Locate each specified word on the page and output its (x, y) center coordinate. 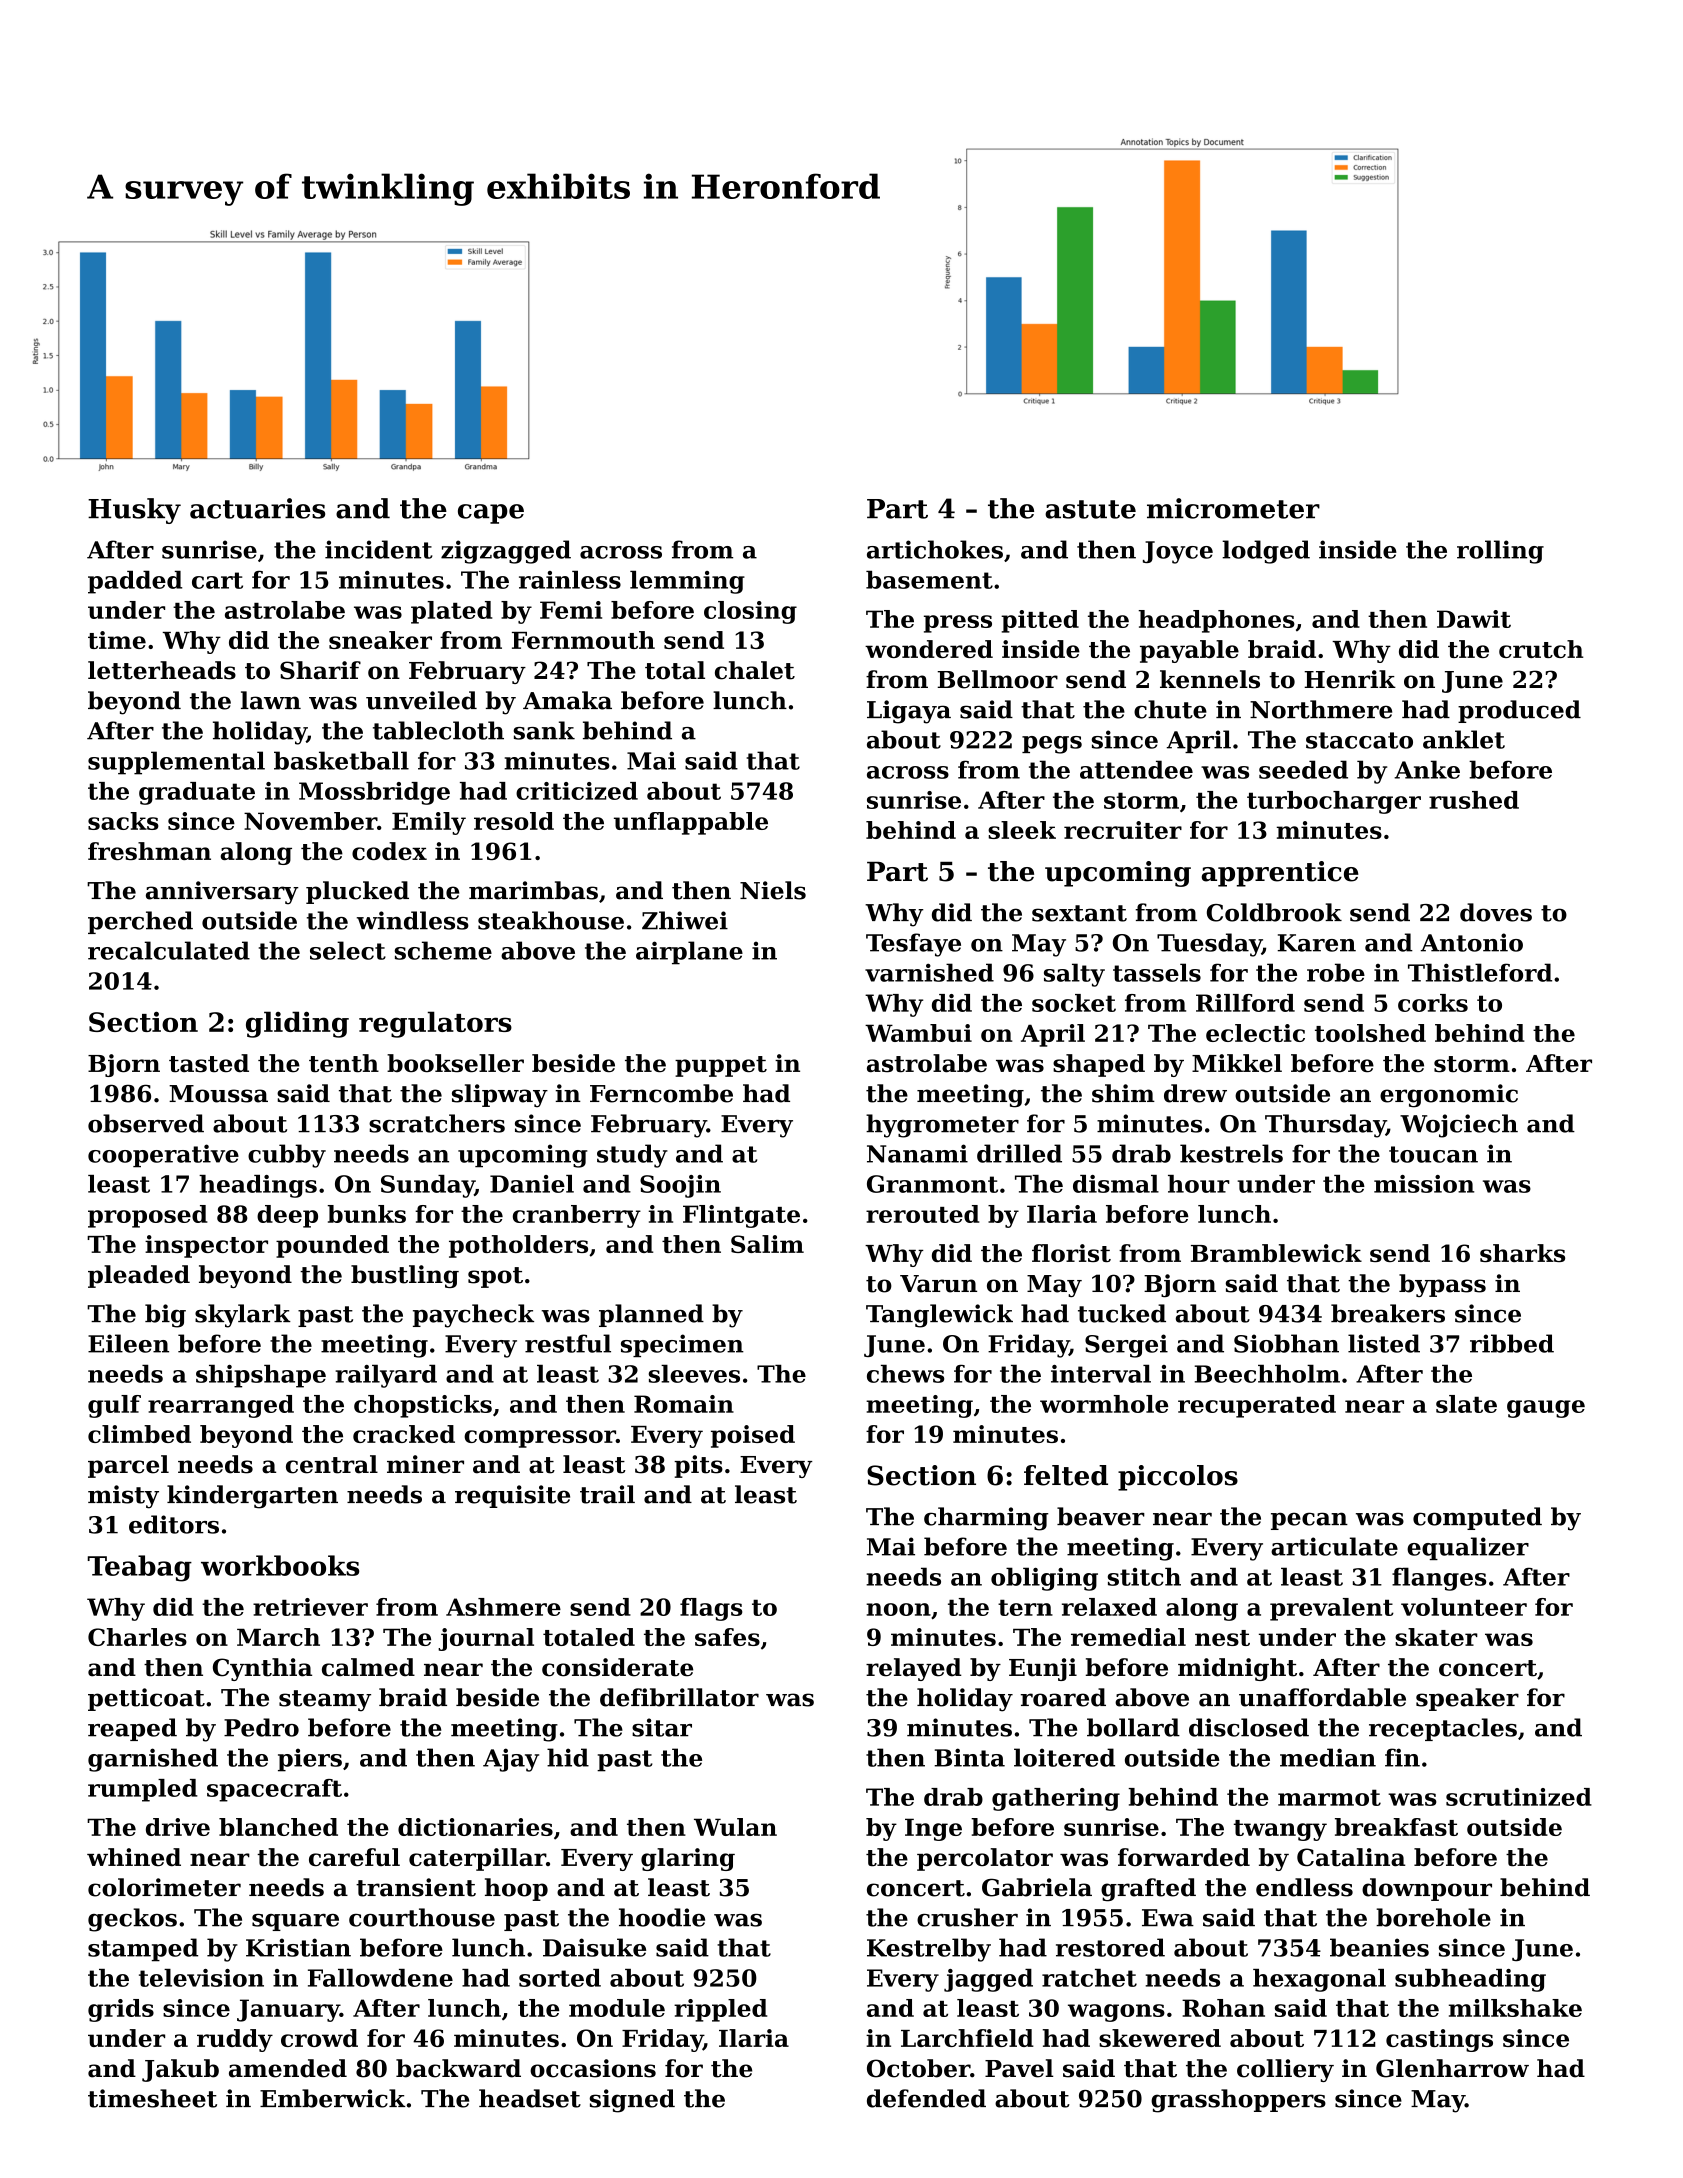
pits (698, 1466)
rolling (1500, 552)
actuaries (257, 508)
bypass (1442, 1285)
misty (123, 1497)
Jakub (180, 2070)
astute (1090, 509)
